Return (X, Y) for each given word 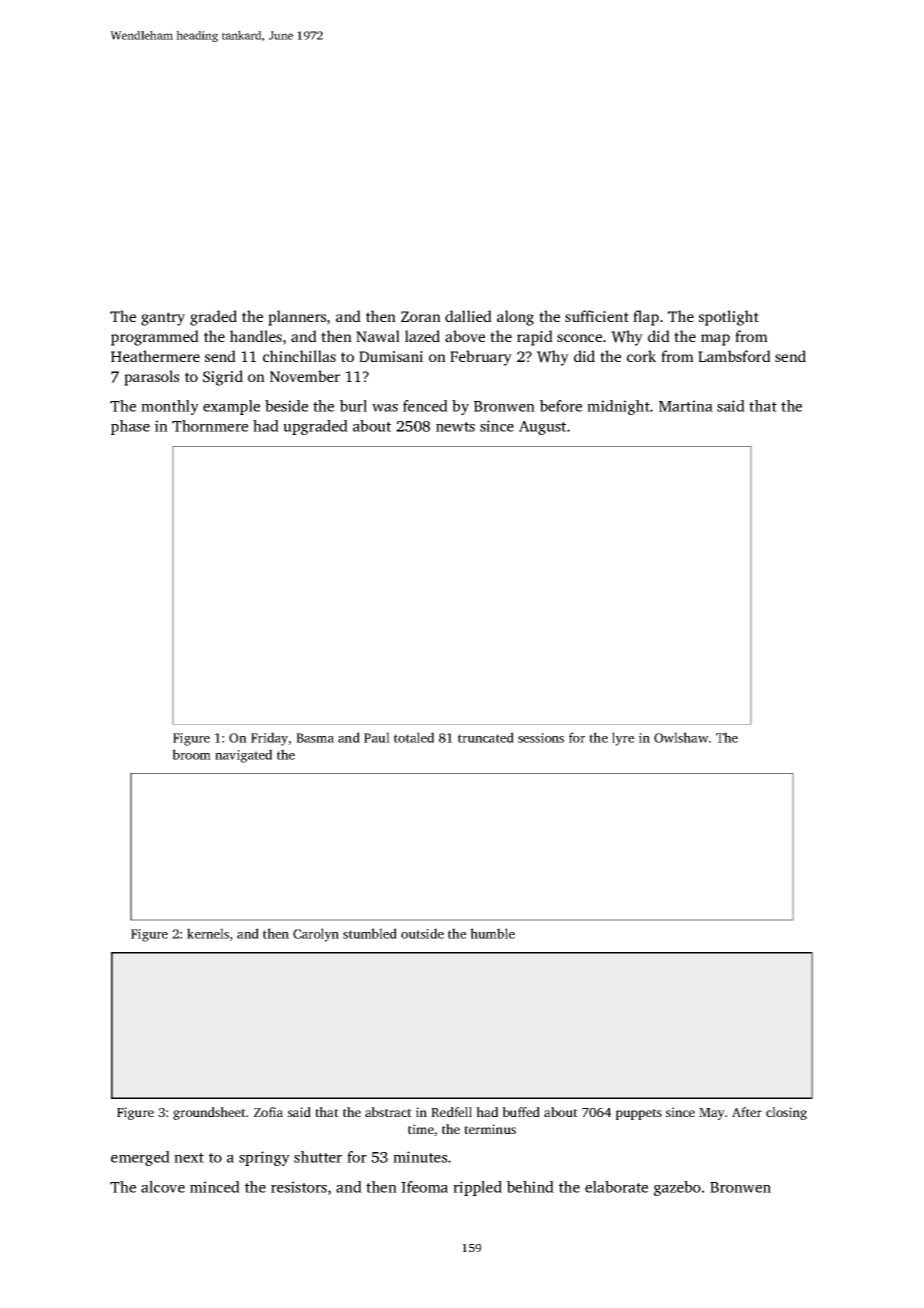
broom (191, 754)
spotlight (729, 318)
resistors (299, 1187)
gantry (163, 319)
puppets (639, 1114)
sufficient (597, 316)
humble (492, 933)
